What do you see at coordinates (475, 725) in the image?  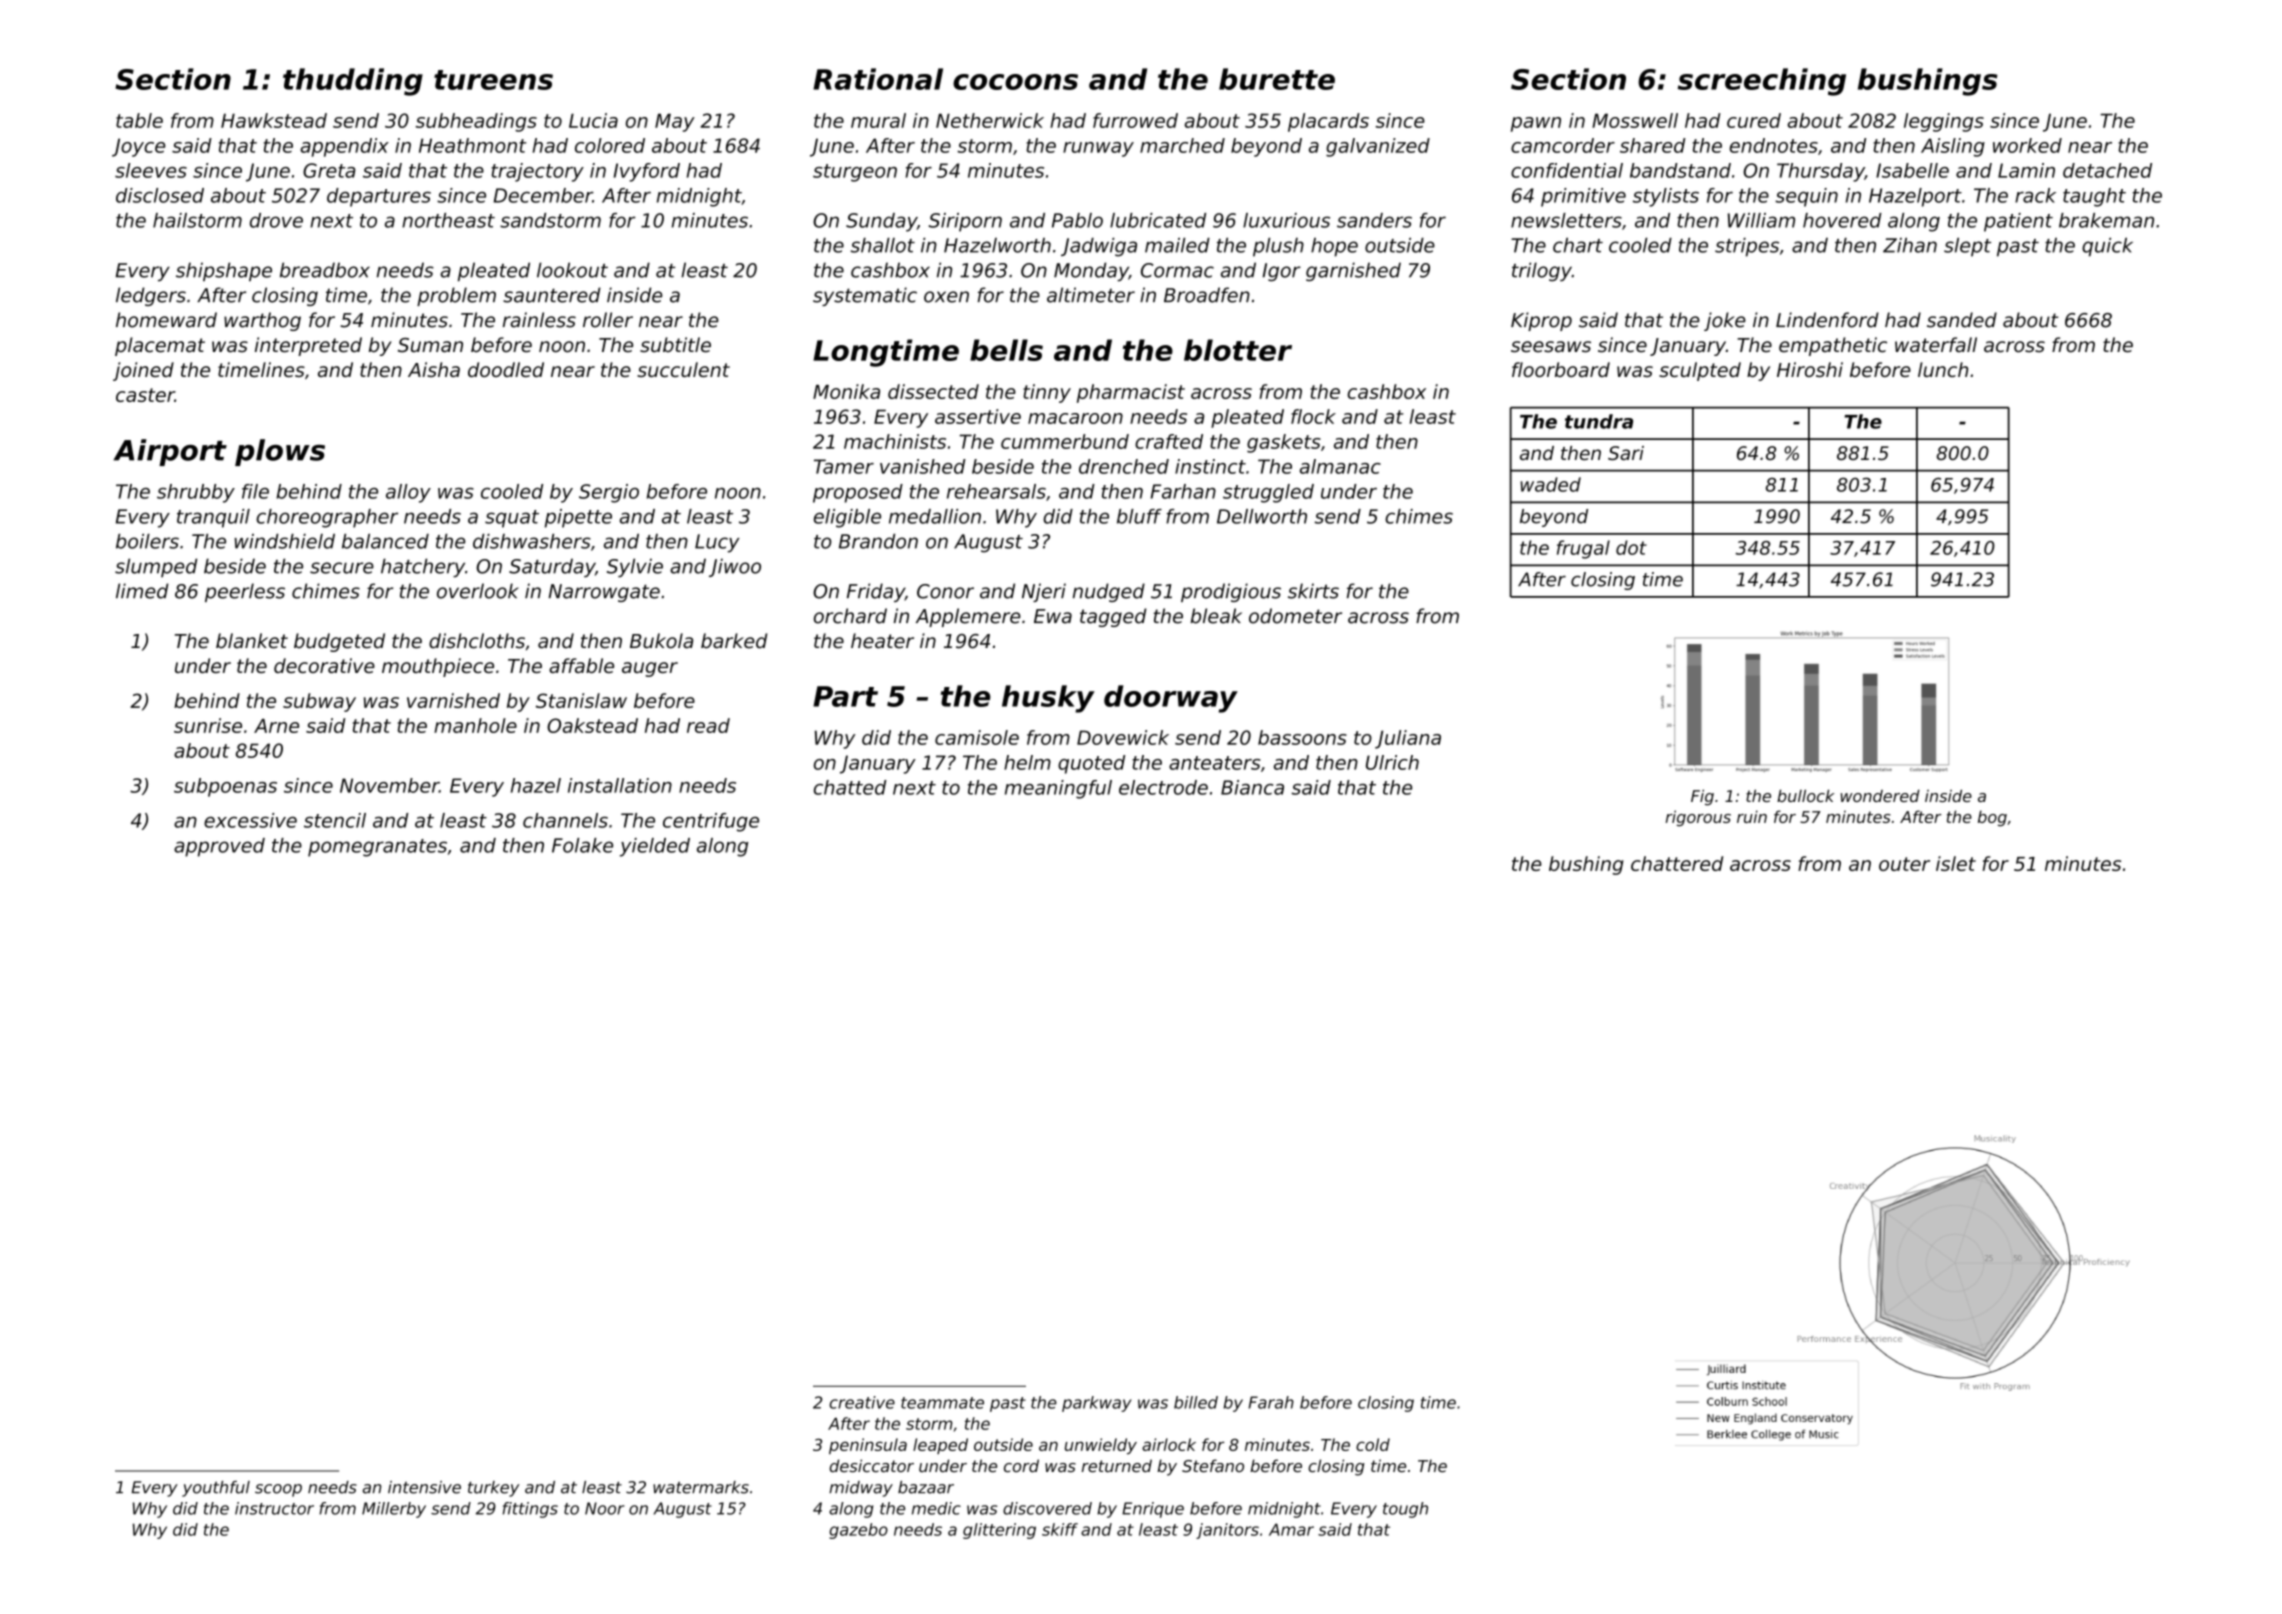 I see `manhole` at bounding box center [475, 725].
